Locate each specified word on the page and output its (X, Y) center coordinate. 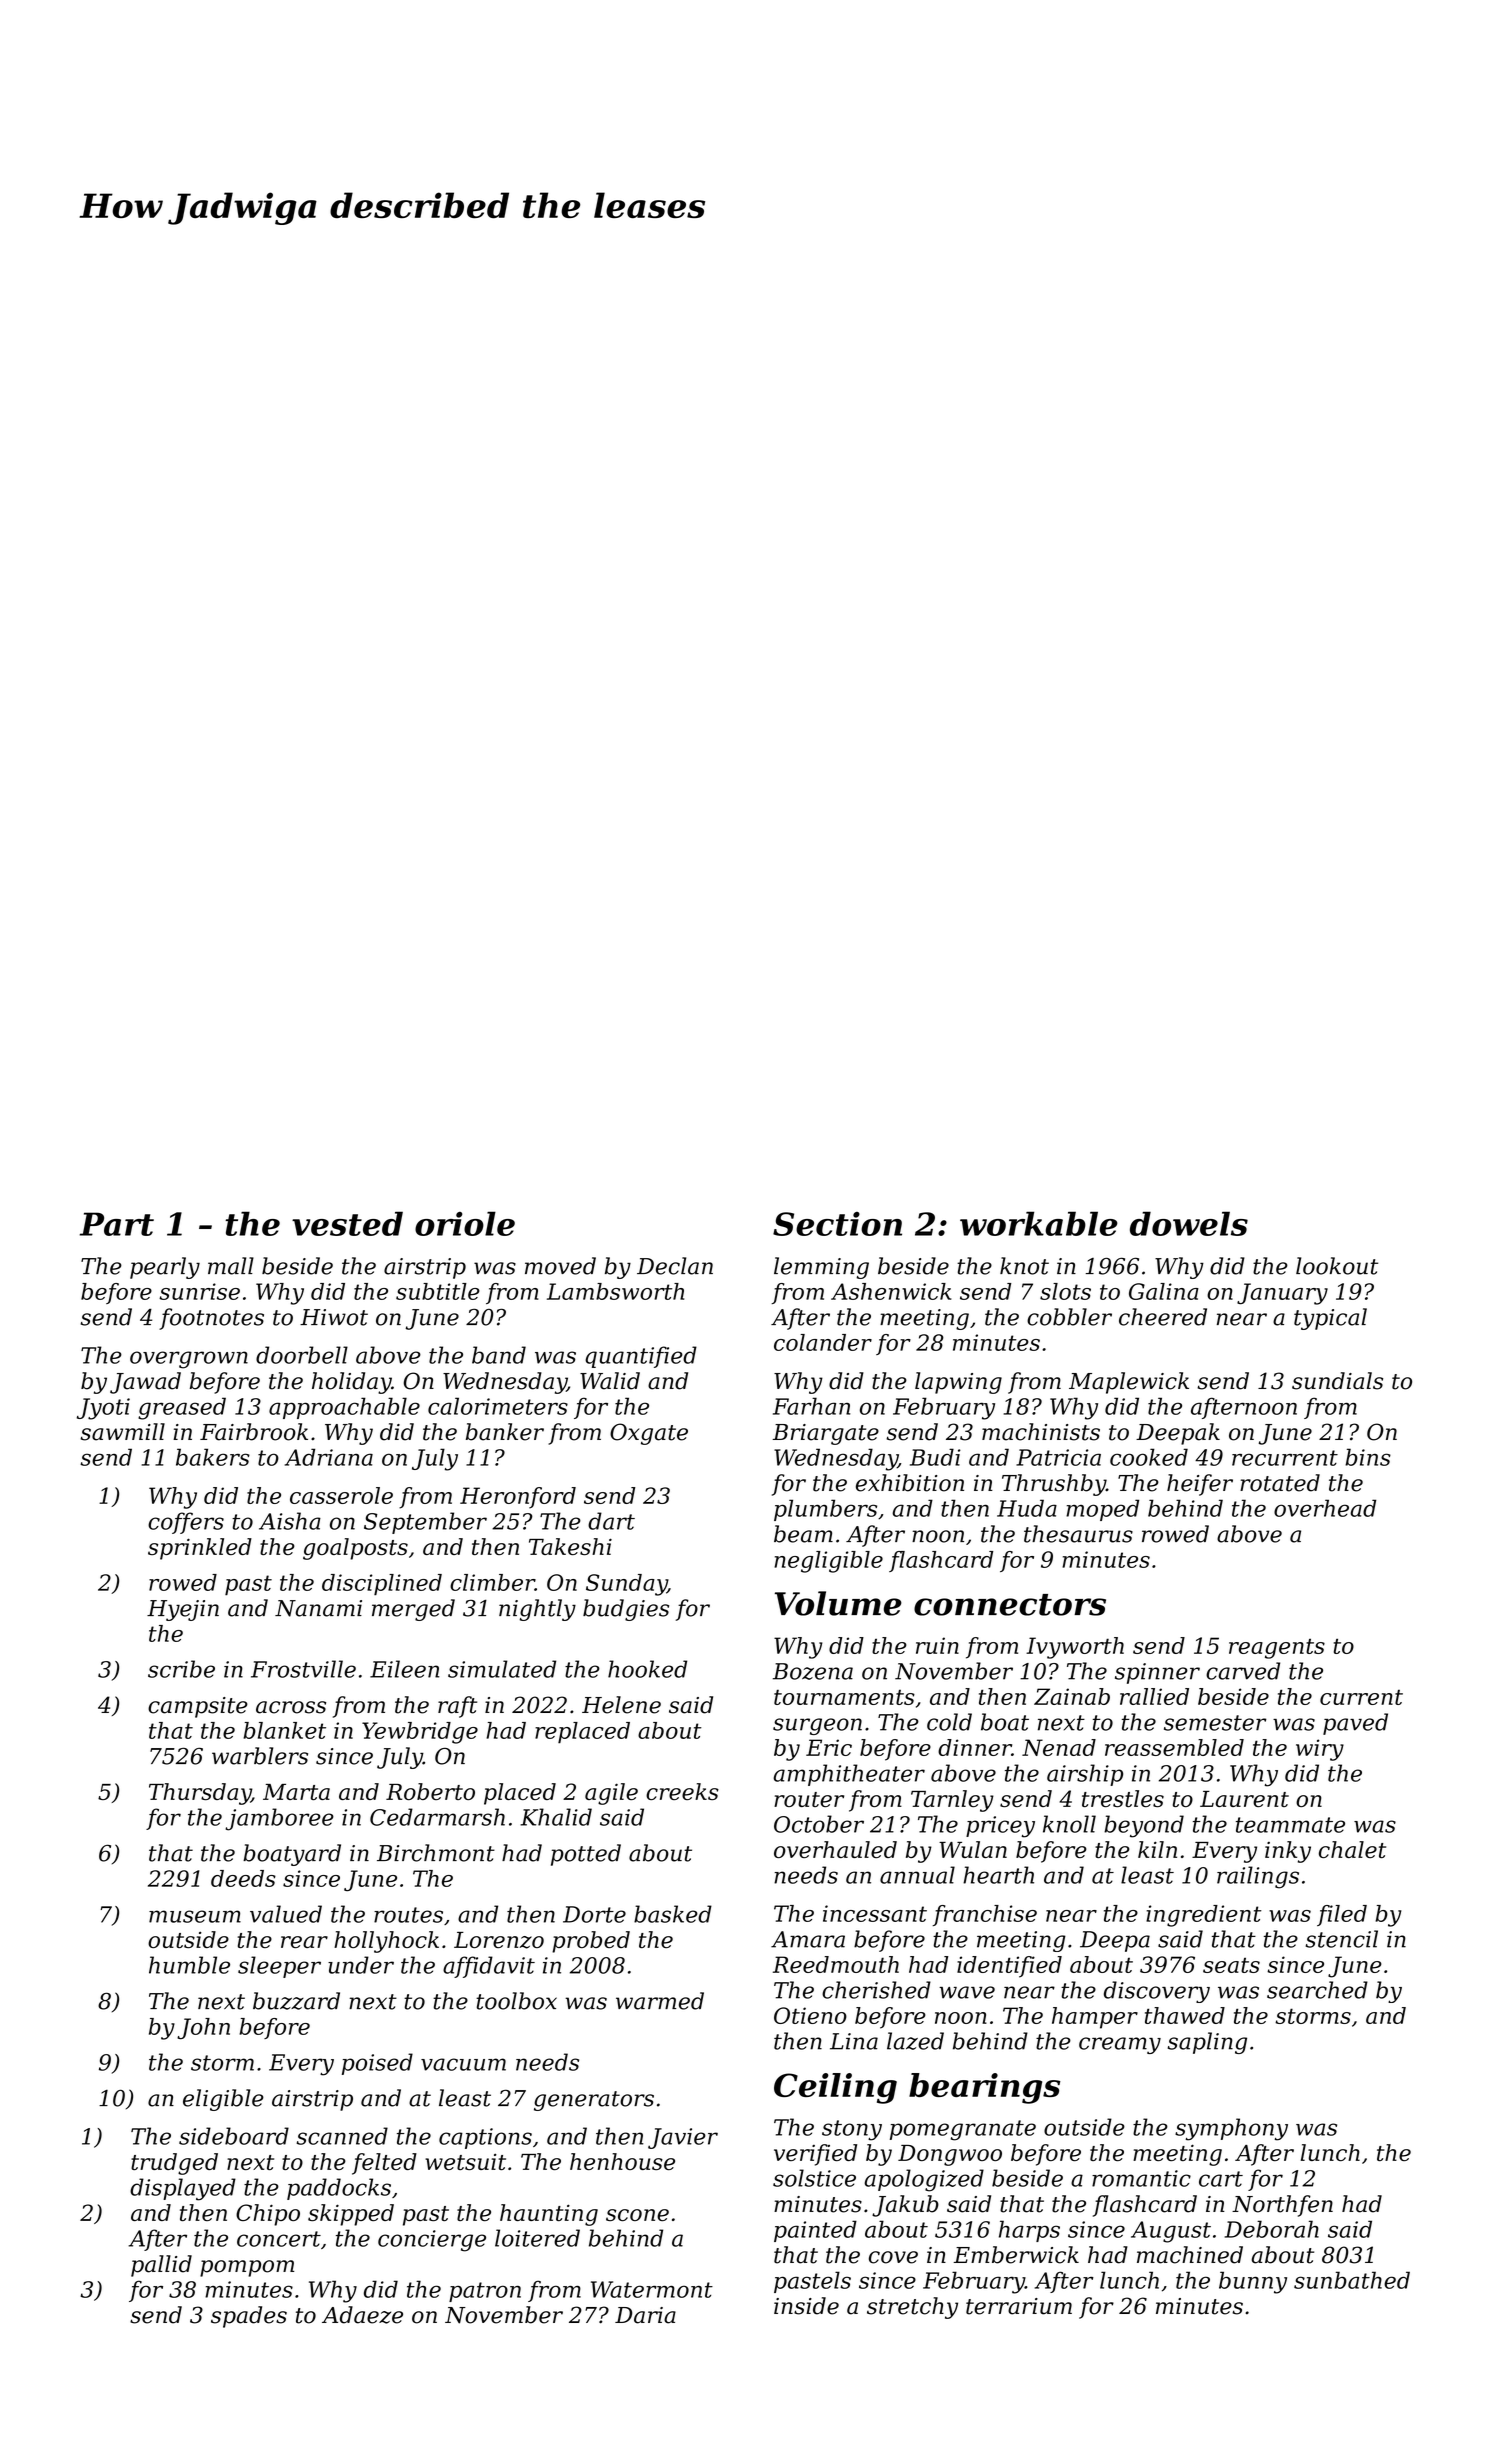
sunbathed (1352, 2280)
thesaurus (1078, 1534)
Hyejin (183, 1610)
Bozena (813, 1671)
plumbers (825, 1510)
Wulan (973, 1849)
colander (823, 1342)
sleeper (279, 1967)
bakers (213, 1457)
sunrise (199, 1291)
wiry (1320, 1750)
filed (1342, 1915)
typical (1330, 1319)
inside (806, 2306)
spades (249, 2317)
